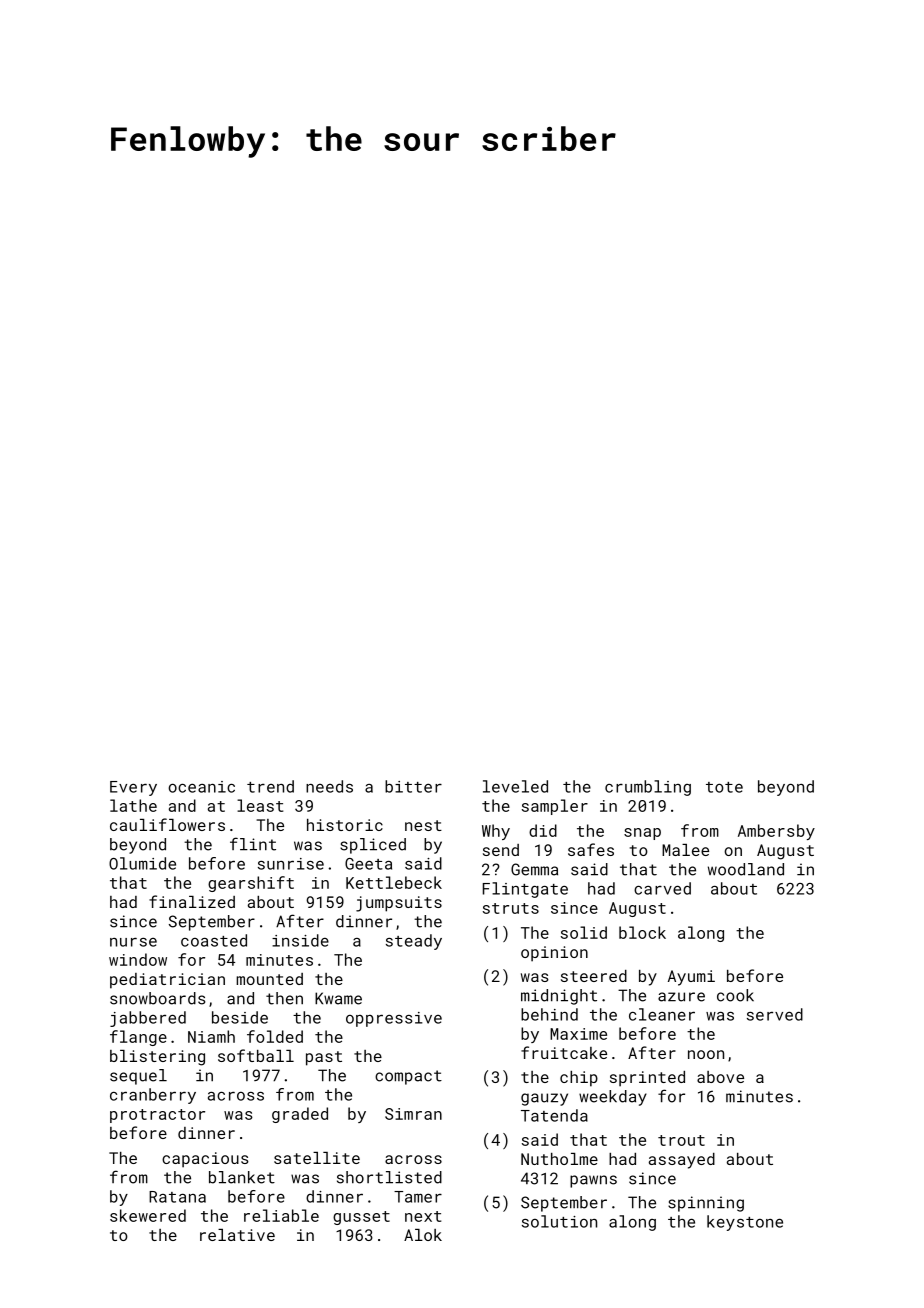 The height and width of the screenshot is (1308, 924). What do you see at coordinates (414, 942) in the screenshot?
I see `steady` at bounding box center [414, 942].
